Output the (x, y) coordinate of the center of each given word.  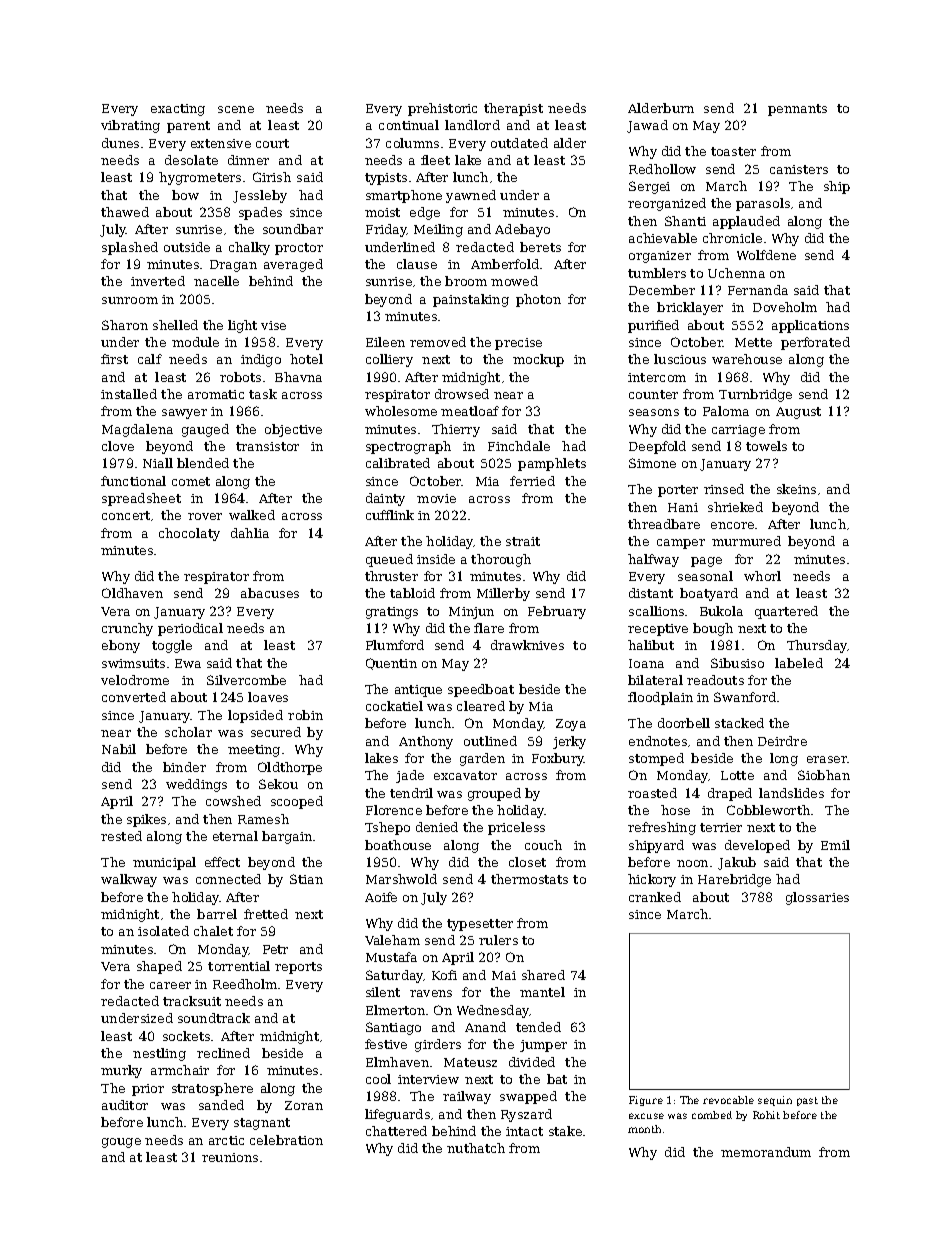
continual (409, 125)
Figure (646, 1101)
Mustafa (391, 957)
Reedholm (245, 984)
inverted (158, 281)
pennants (797, 110)
